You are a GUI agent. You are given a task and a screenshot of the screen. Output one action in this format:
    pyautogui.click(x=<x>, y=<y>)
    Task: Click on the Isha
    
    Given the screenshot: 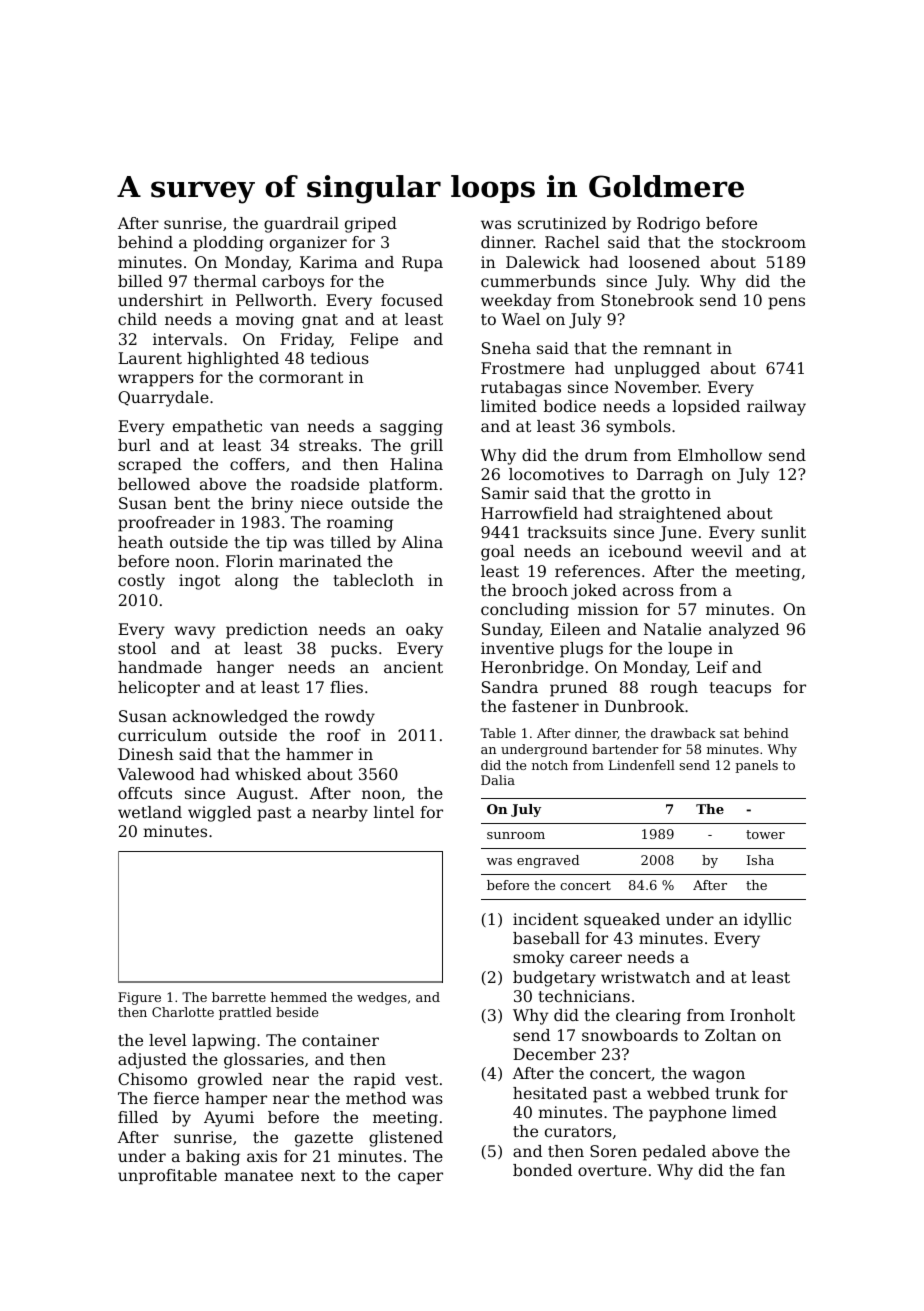 What is the action you would take?
    pyautogui.click(x=760, y=860)
